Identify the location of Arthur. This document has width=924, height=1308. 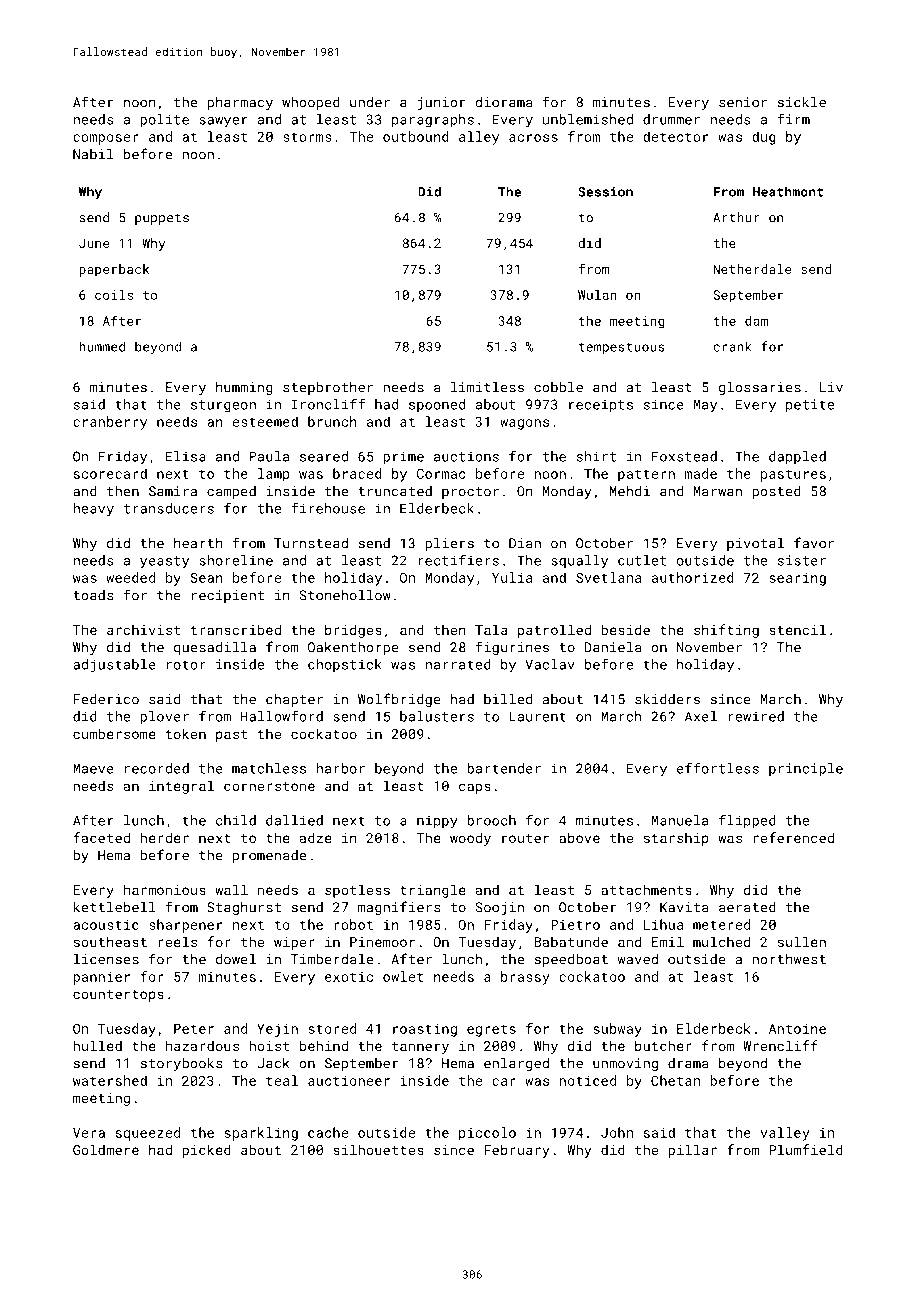
(736, 217).
